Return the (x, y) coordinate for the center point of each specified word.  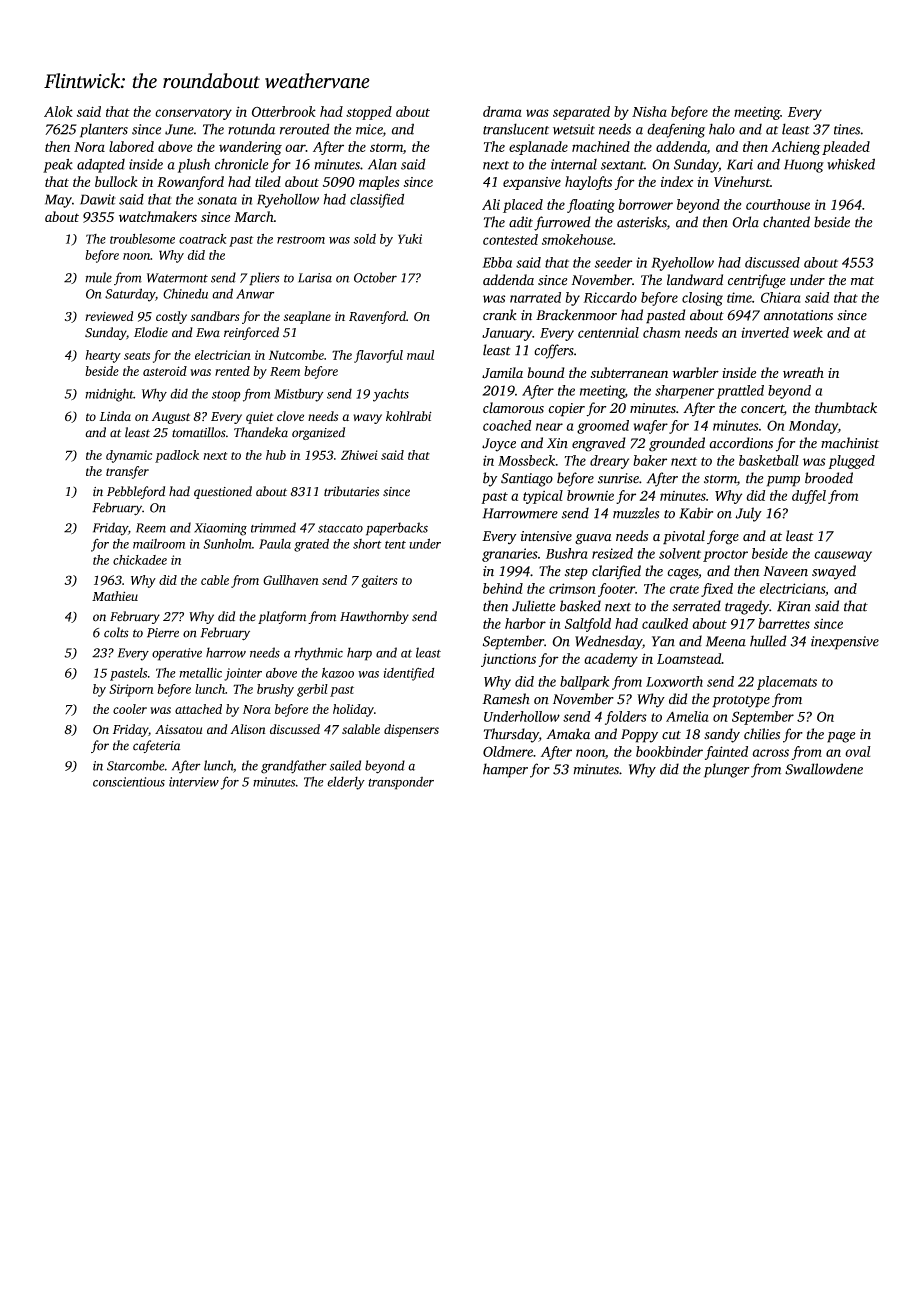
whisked (851, 164)
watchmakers (158, 216)
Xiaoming (220, 529)
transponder (401, 783)
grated (311, 545)
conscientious (129, 782)
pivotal (684, 537)
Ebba (497, 262)
